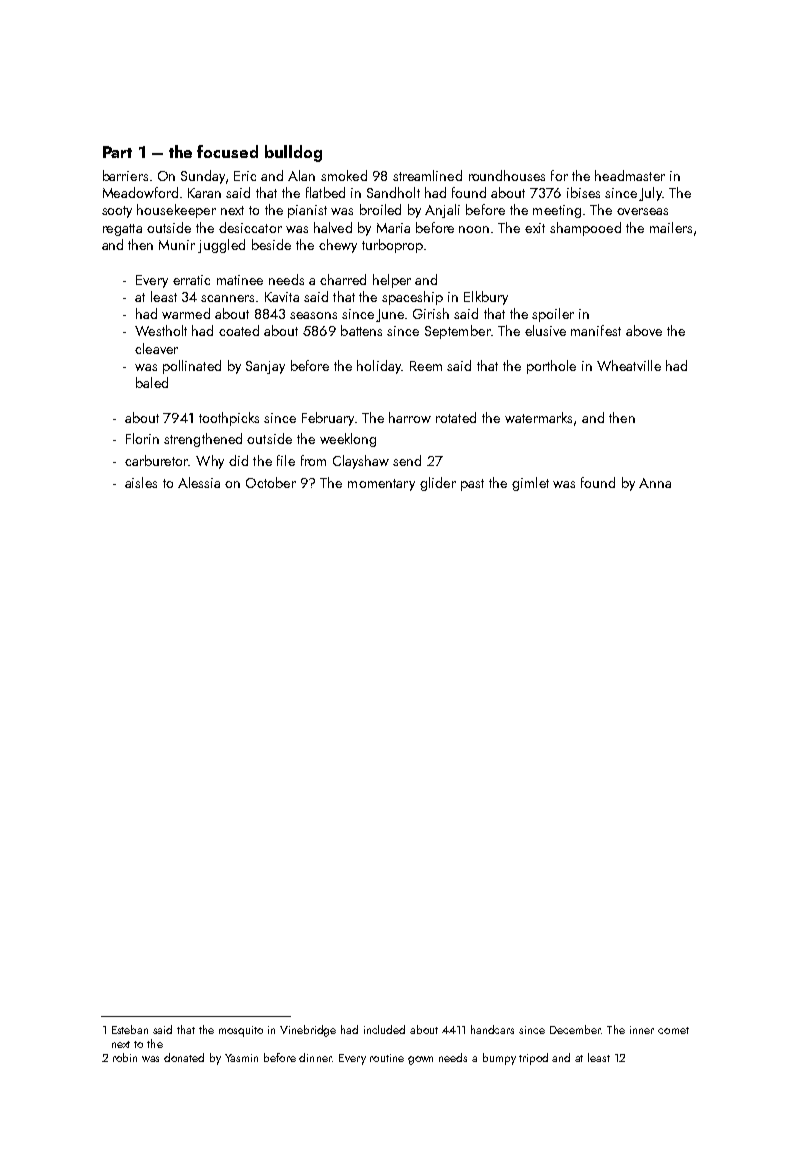 The image size is (812, 1152). What do you see at coordinates (530, 484) in the screenshot?
I see `gimlet` at bounding box center [530, 484].
